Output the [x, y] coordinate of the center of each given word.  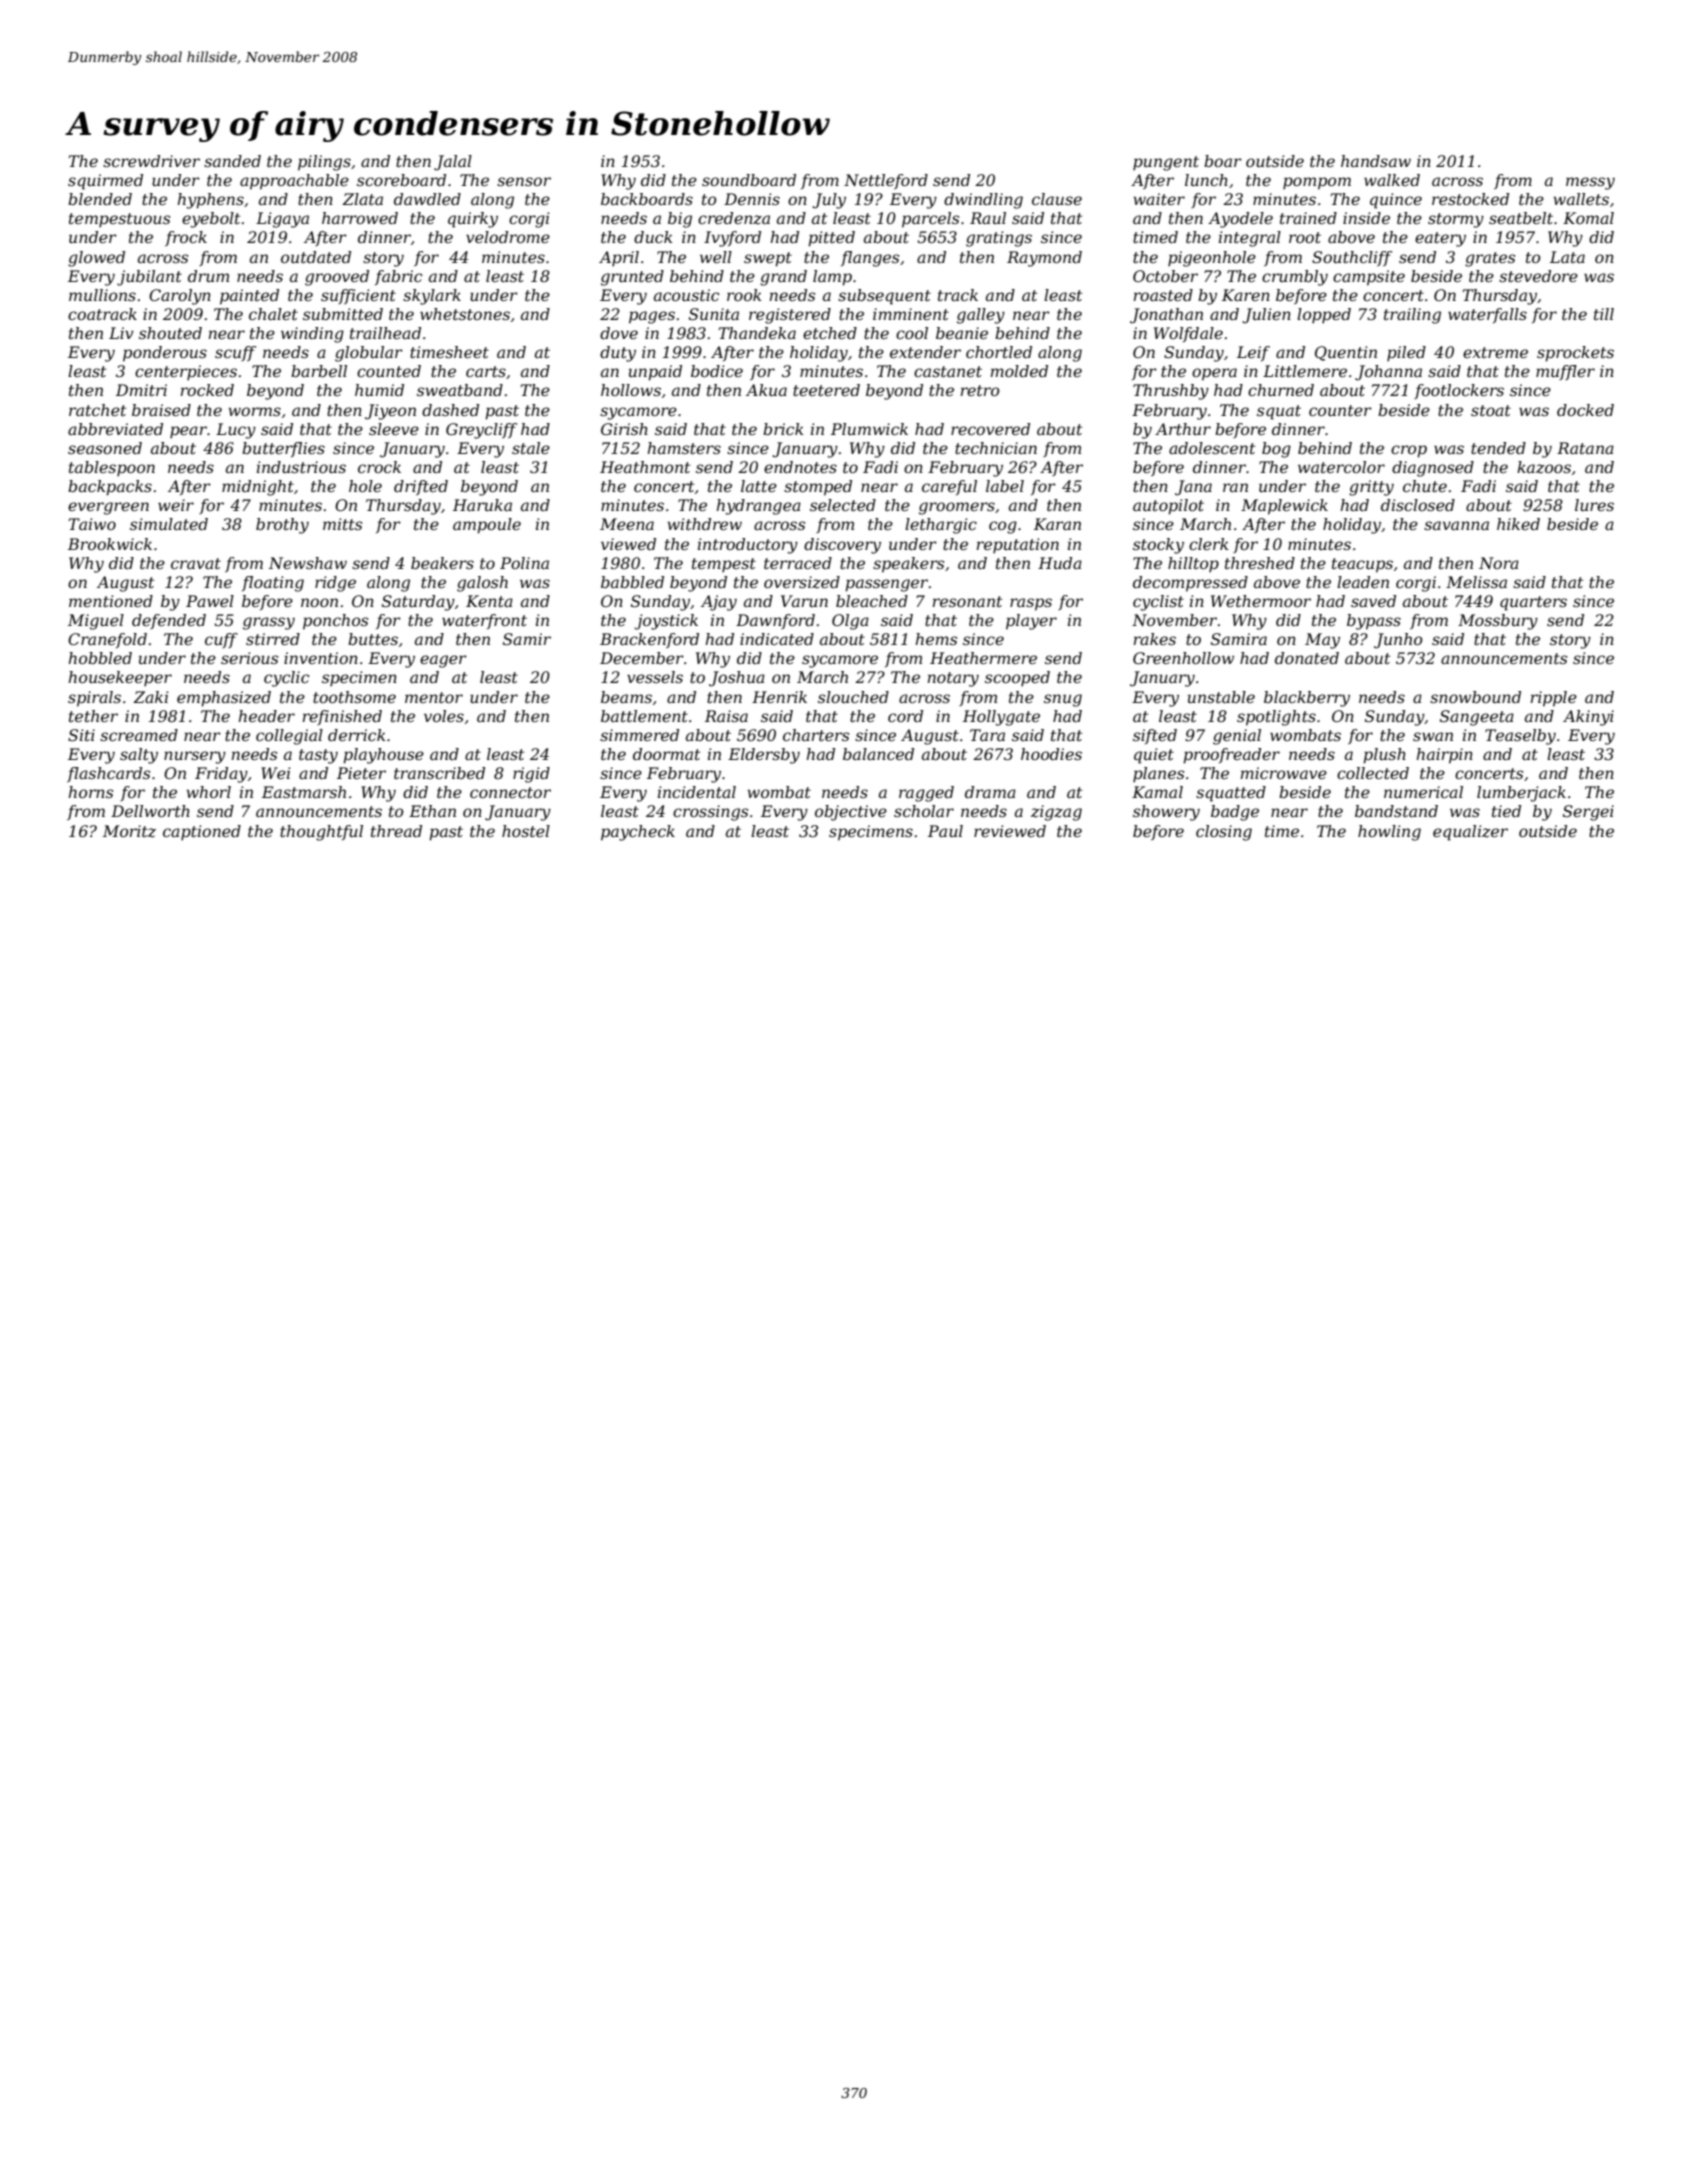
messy [1590, 183]
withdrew [704, 524]
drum [208, 276]
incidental [697, 792]
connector [510, 792]
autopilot [1168, 507]
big [680, 220]
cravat [196, 563]
